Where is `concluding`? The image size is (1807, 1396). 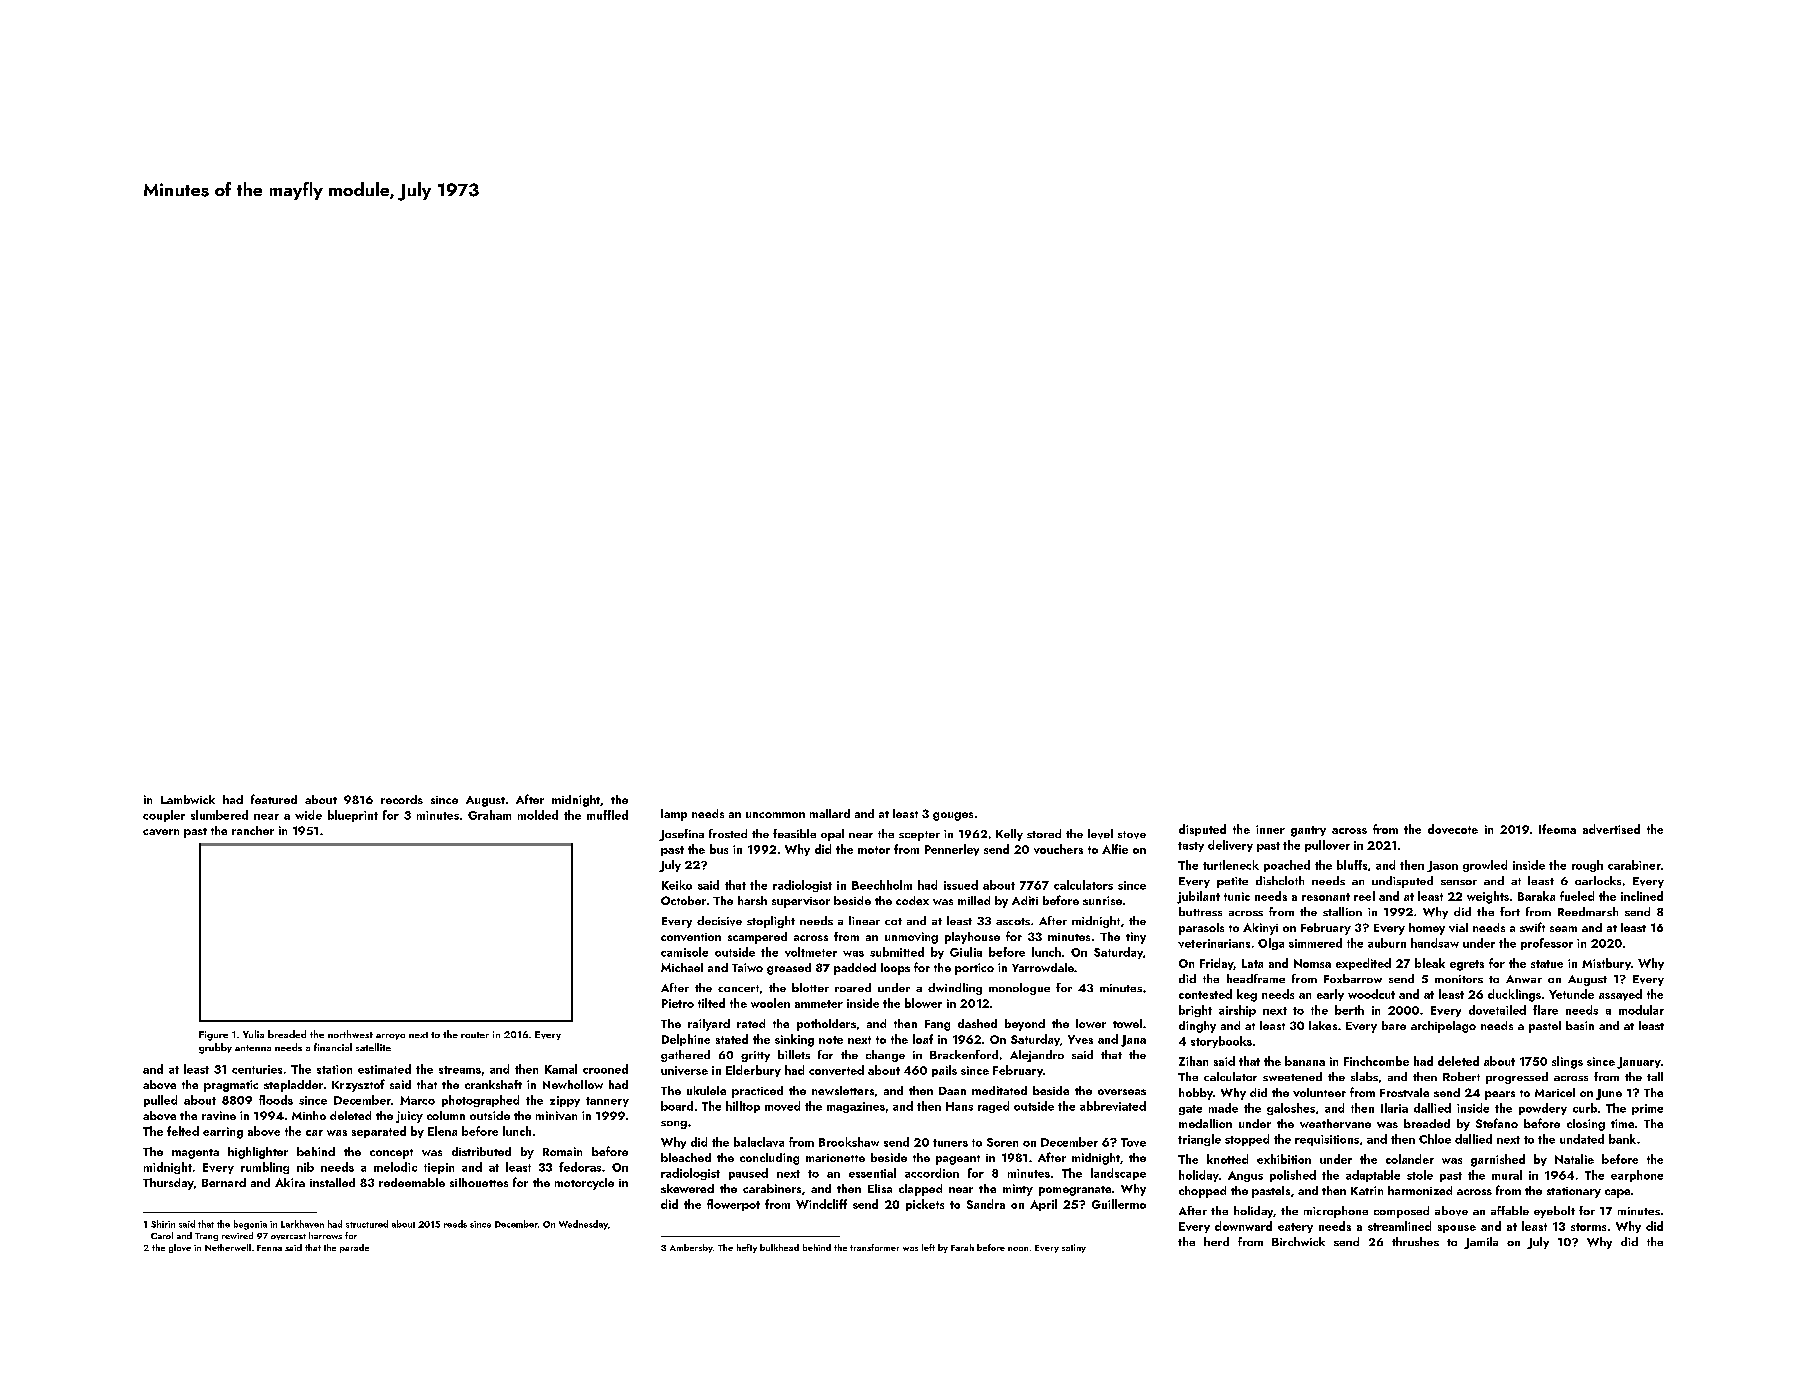 concluding is located at coordinates (769, 1159).
